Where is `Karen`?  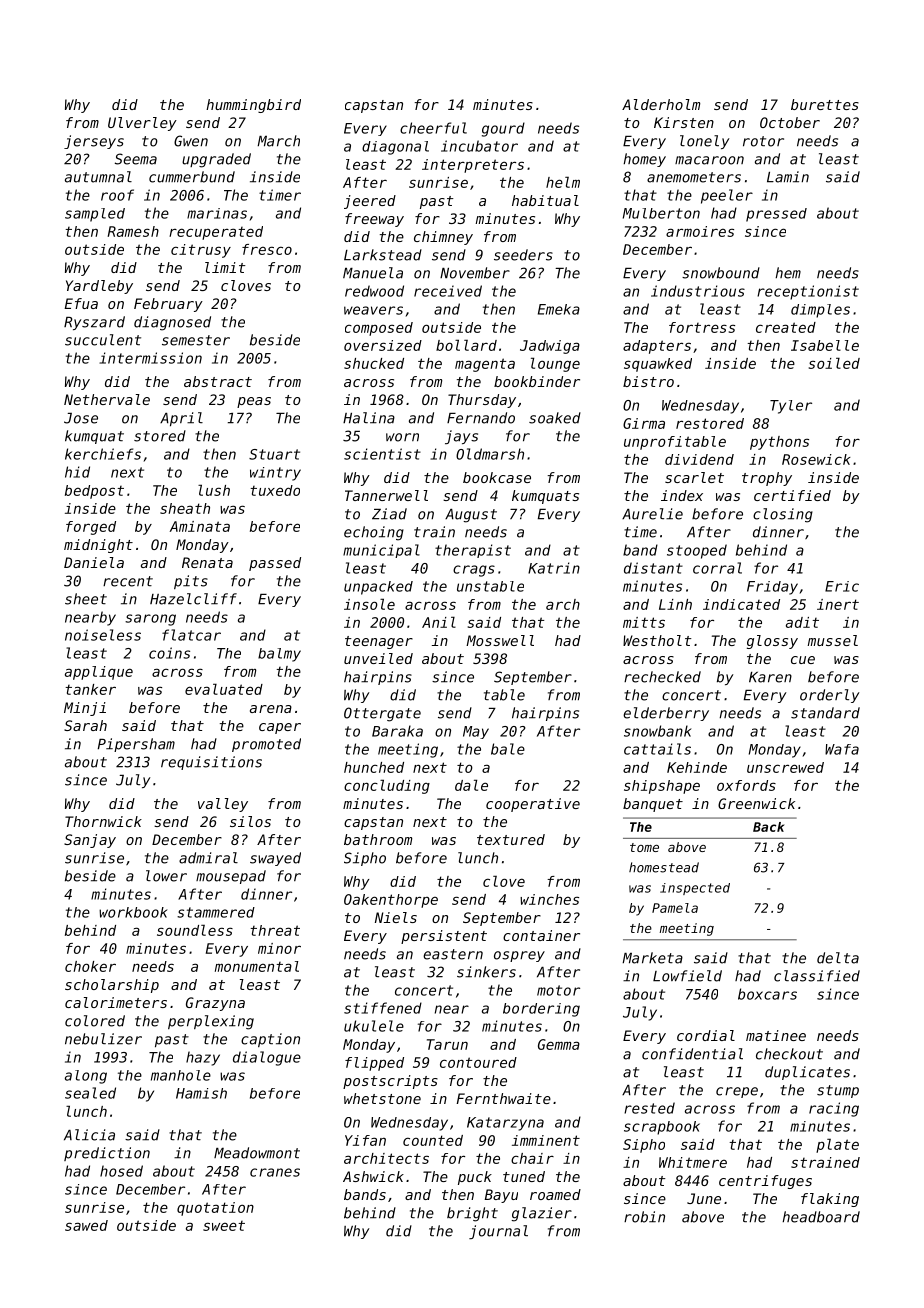 Karen is located at coordinates (770, 677).
